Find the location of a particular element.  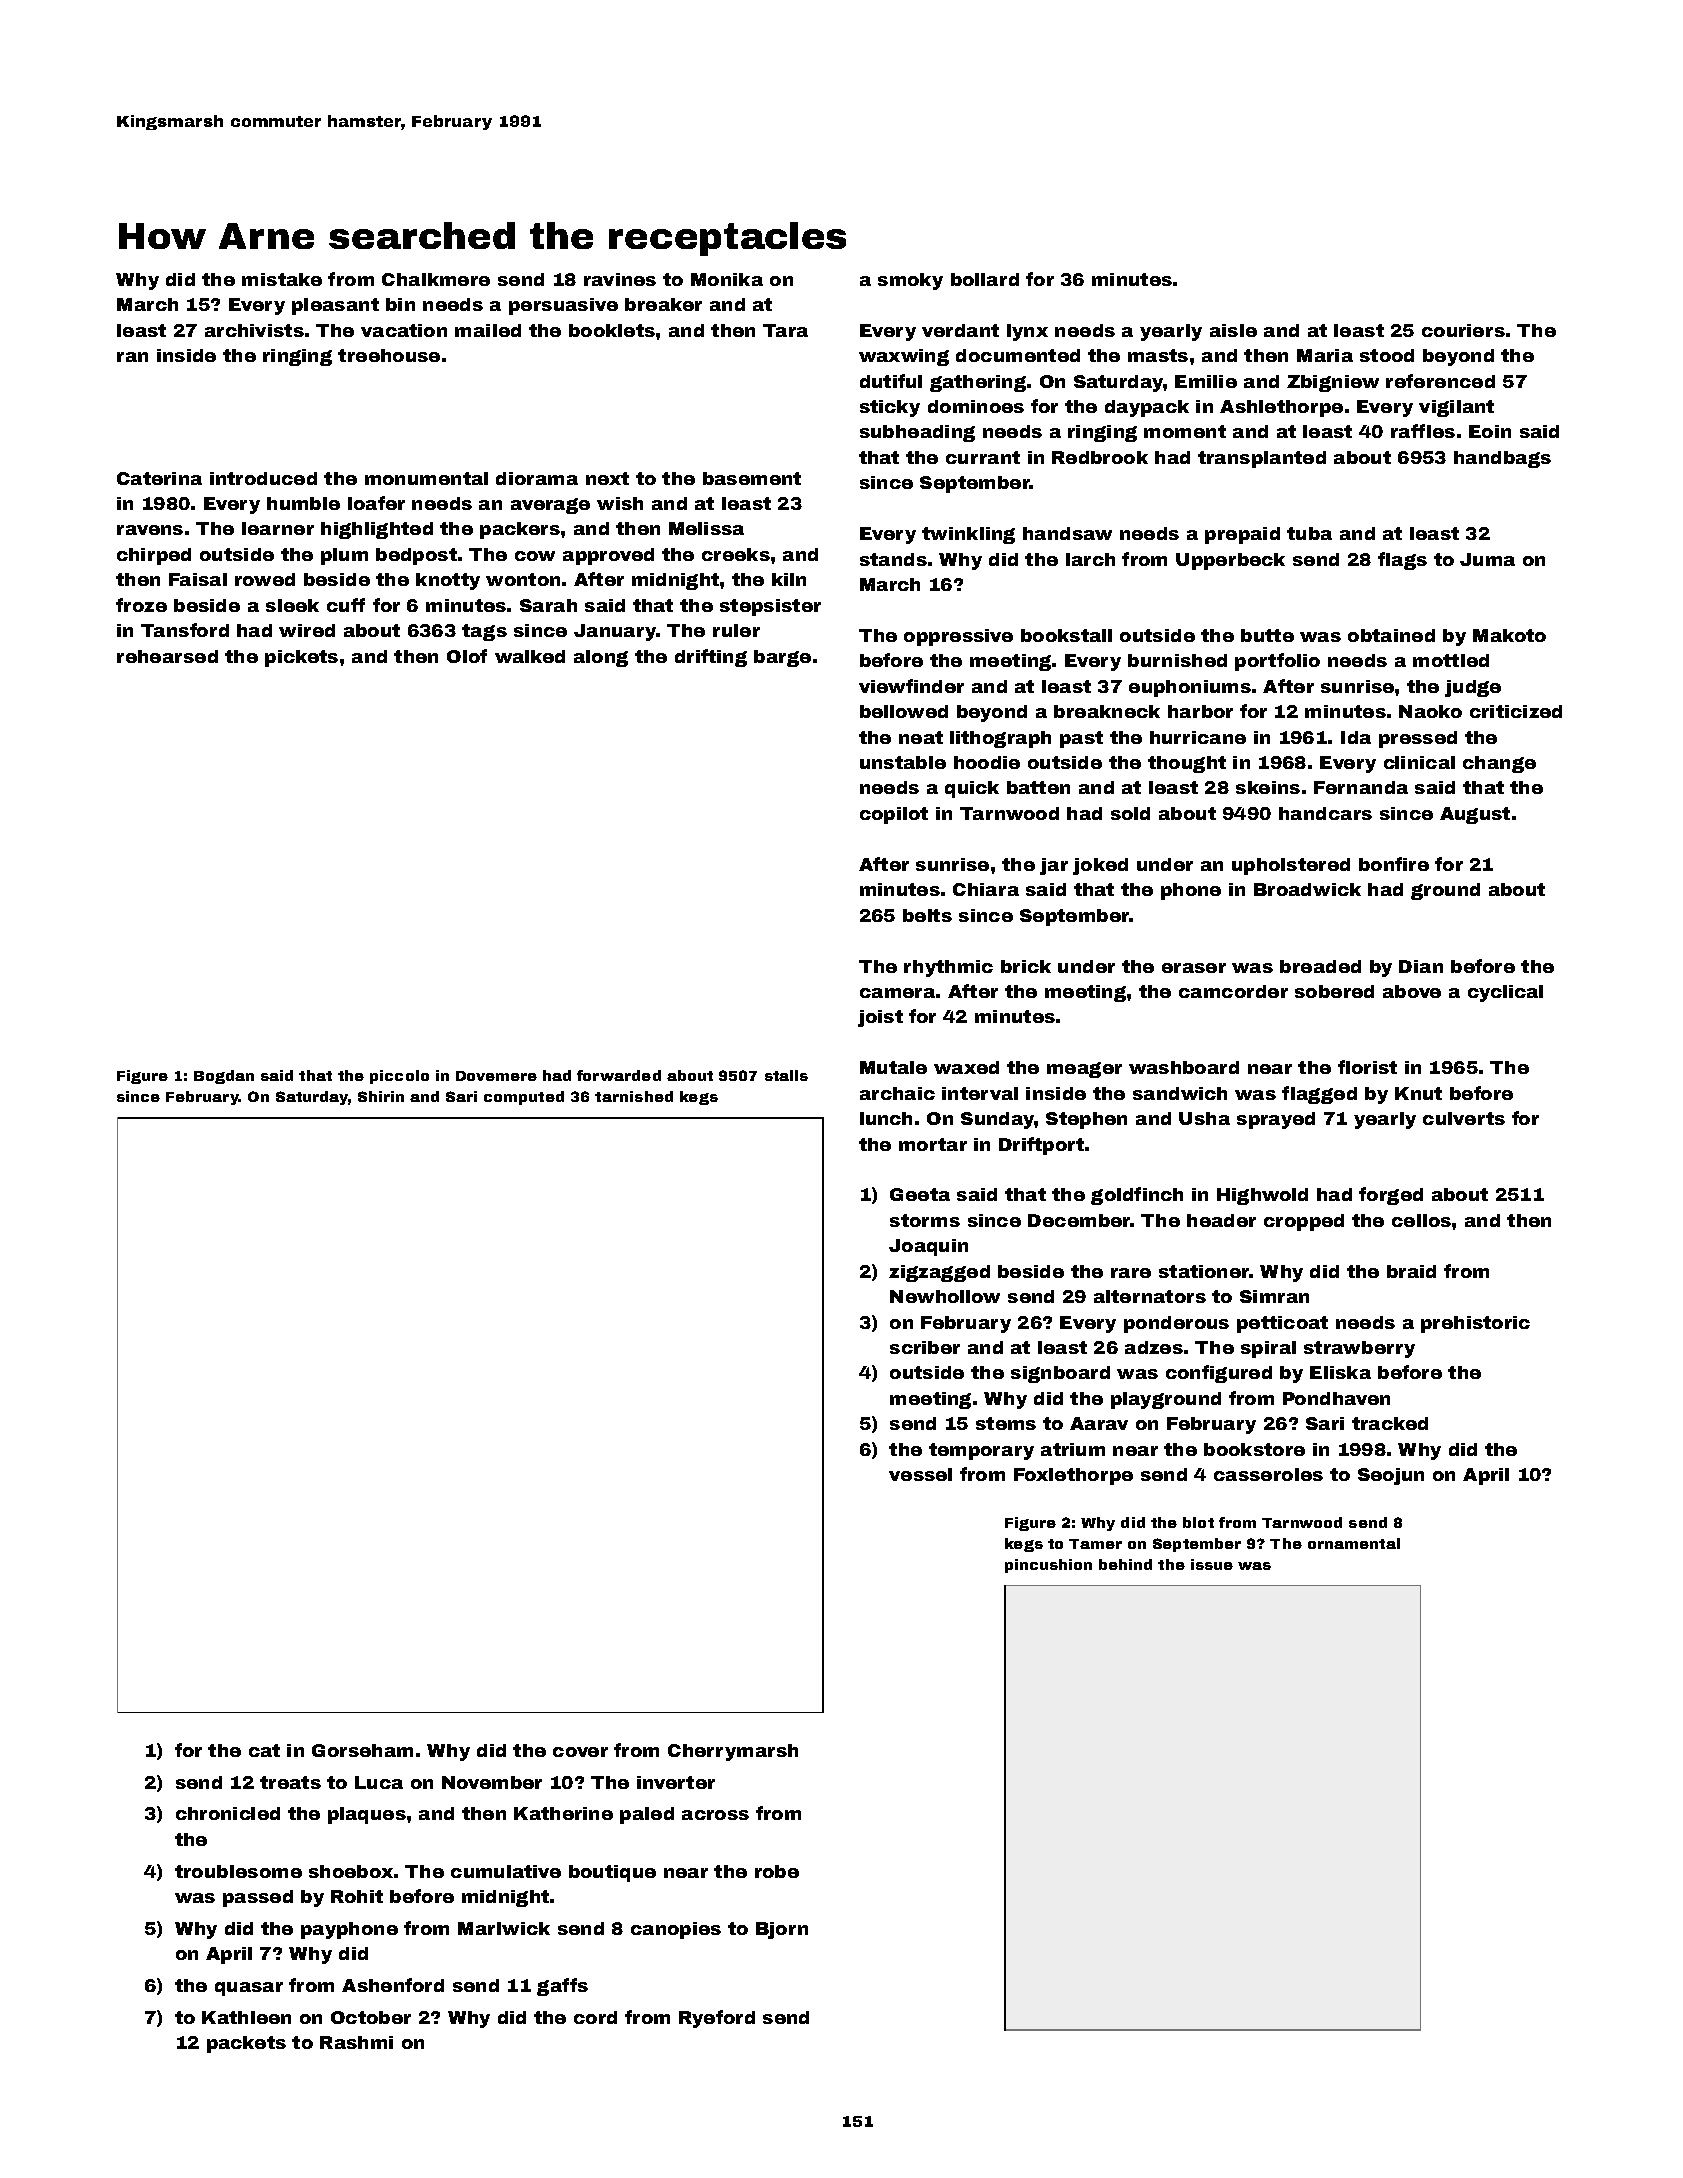

obtained is located at coordinates (1391, 635).
